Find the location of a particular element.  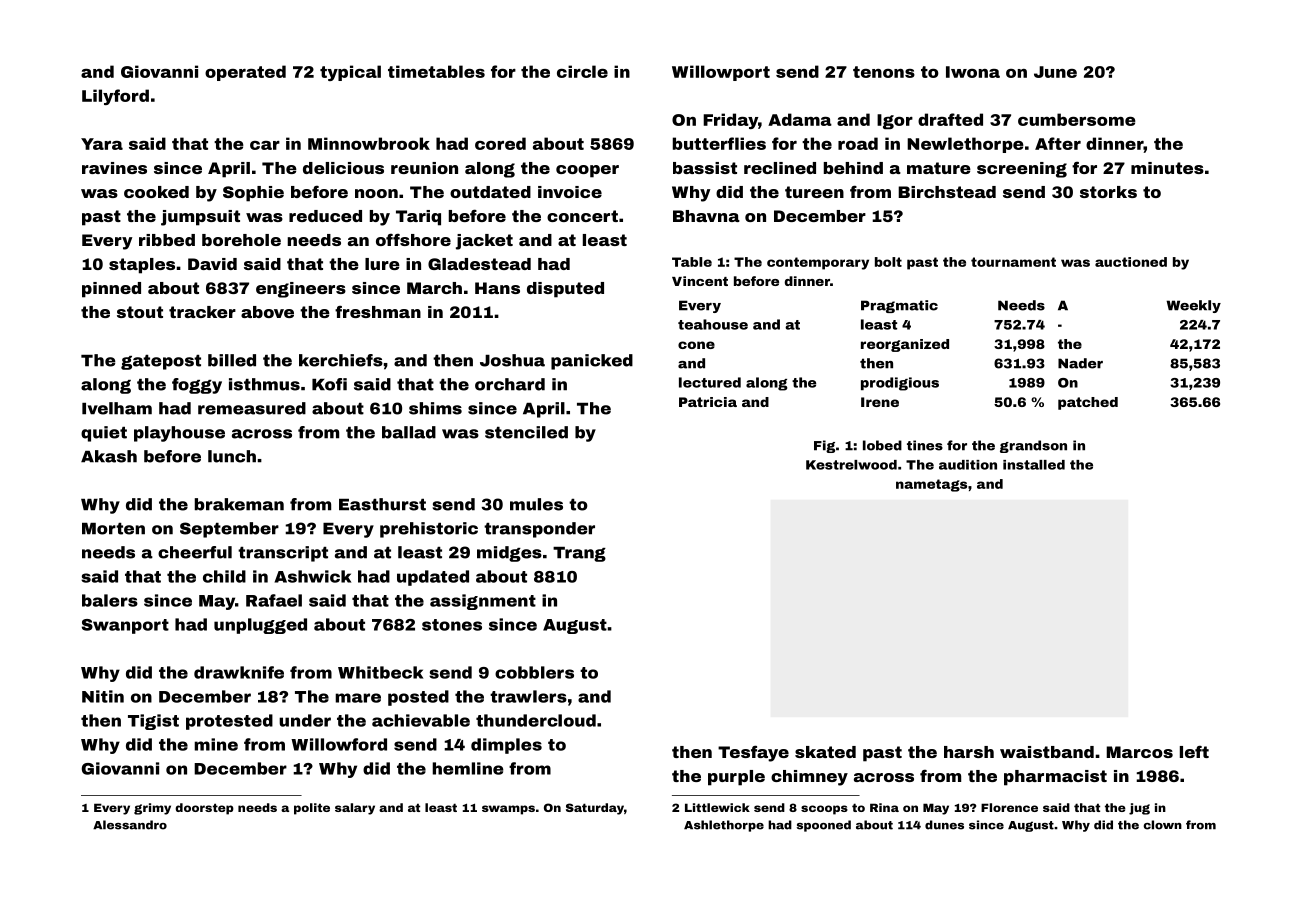

tenons is located at coordinates (884, 72).
